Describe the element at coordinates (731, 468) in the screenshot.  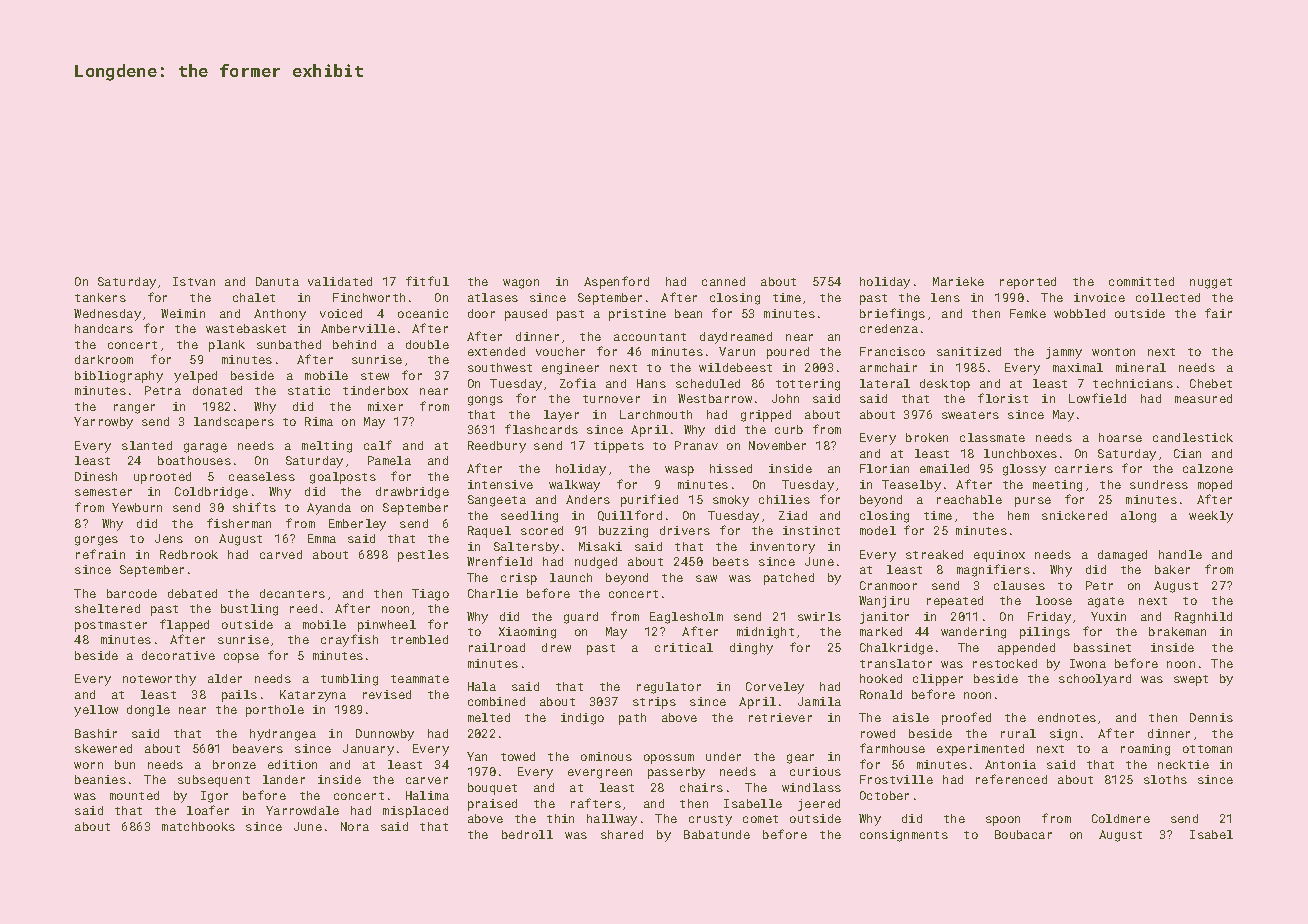
I see `hissed` at that location.
